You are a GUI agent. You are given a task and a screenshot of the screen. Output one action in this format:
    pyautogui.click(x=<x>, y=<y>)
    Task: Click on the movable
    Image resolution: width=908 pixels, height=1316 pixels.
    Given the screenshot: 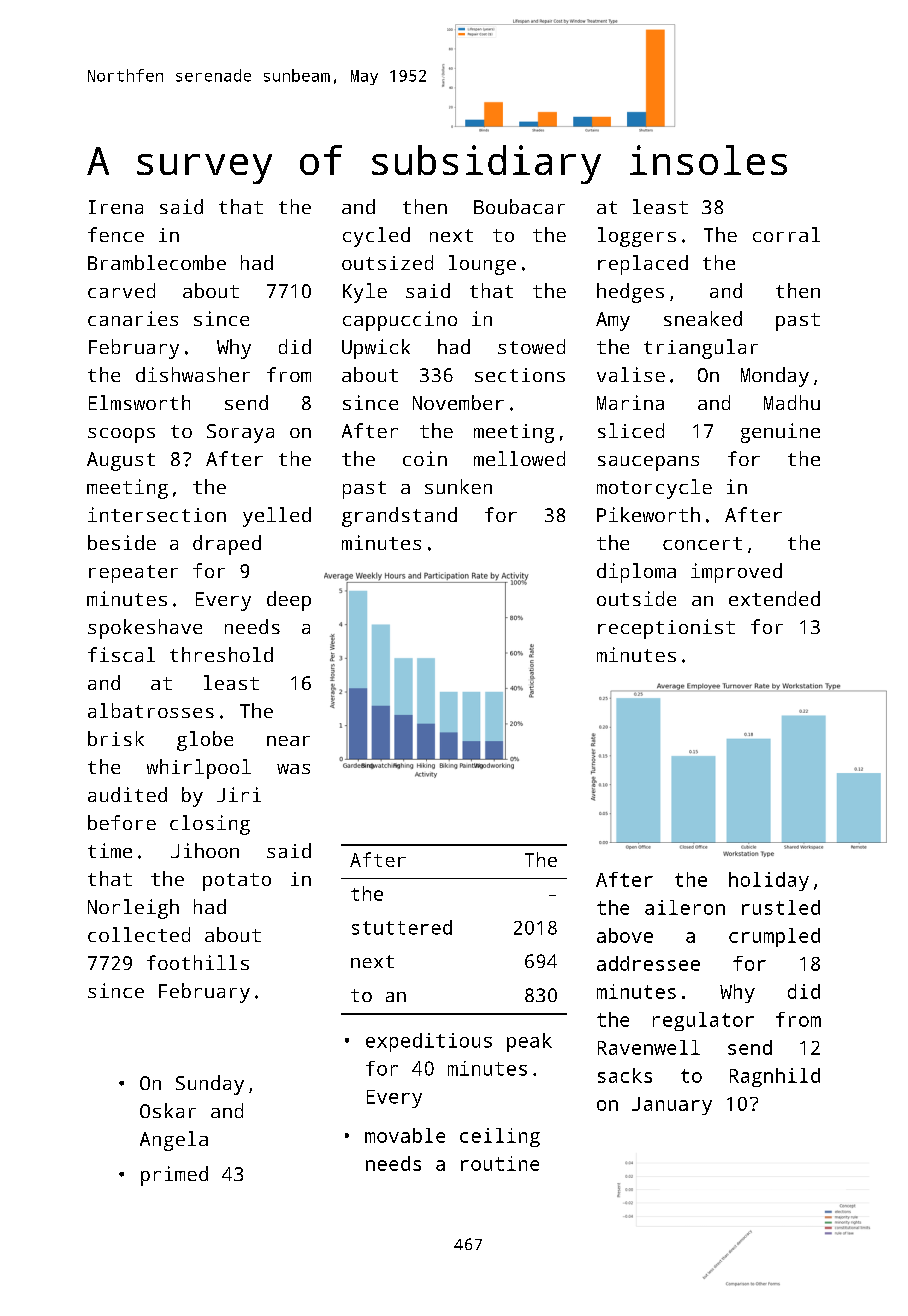 What is the action you would take?
    pyautogui.click(x=405, y=1135)
